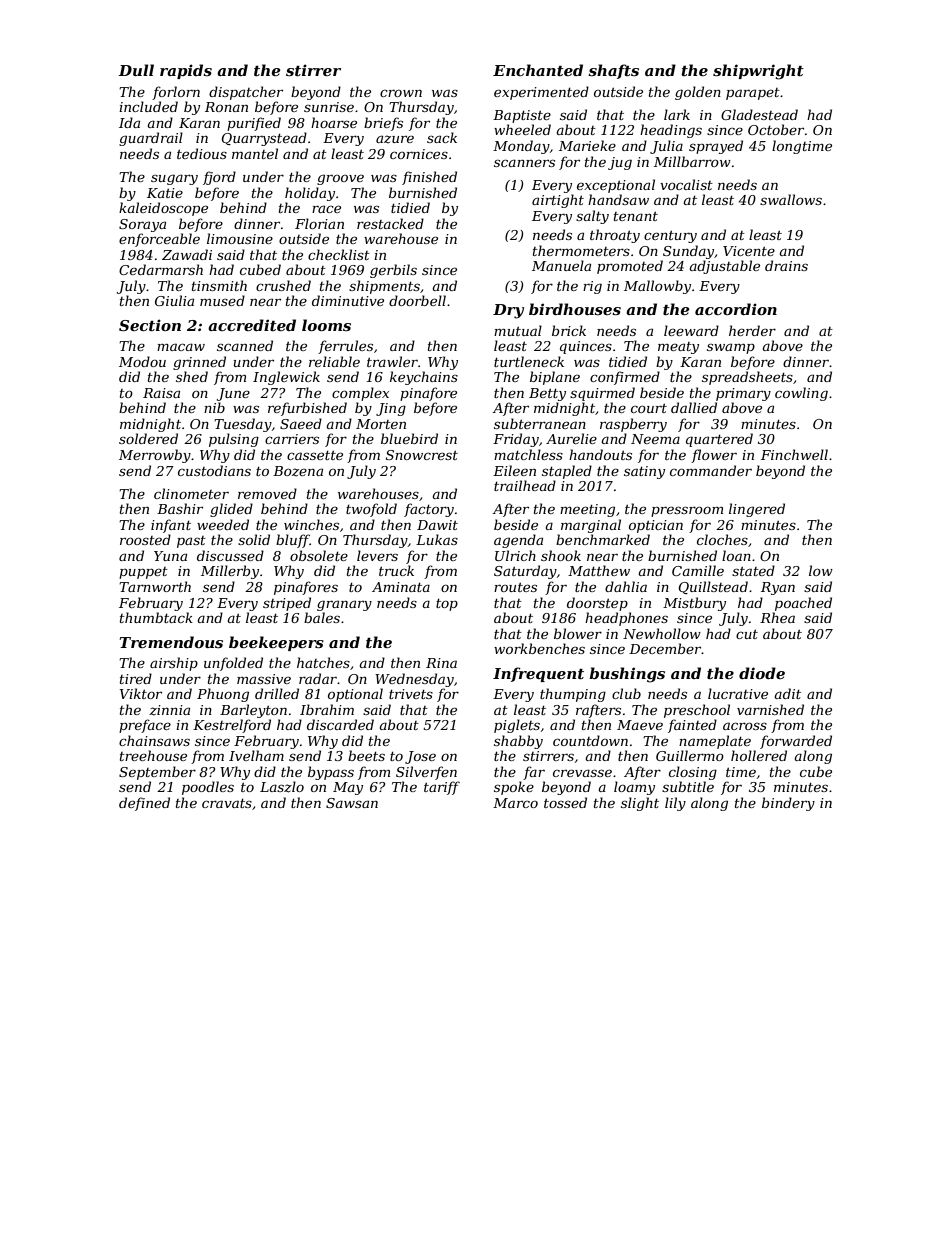 The image size is (952, 1233). What do you see at coordinates (240, 238) in the page?
I see `limousine` at bounding box center [240, 238].
